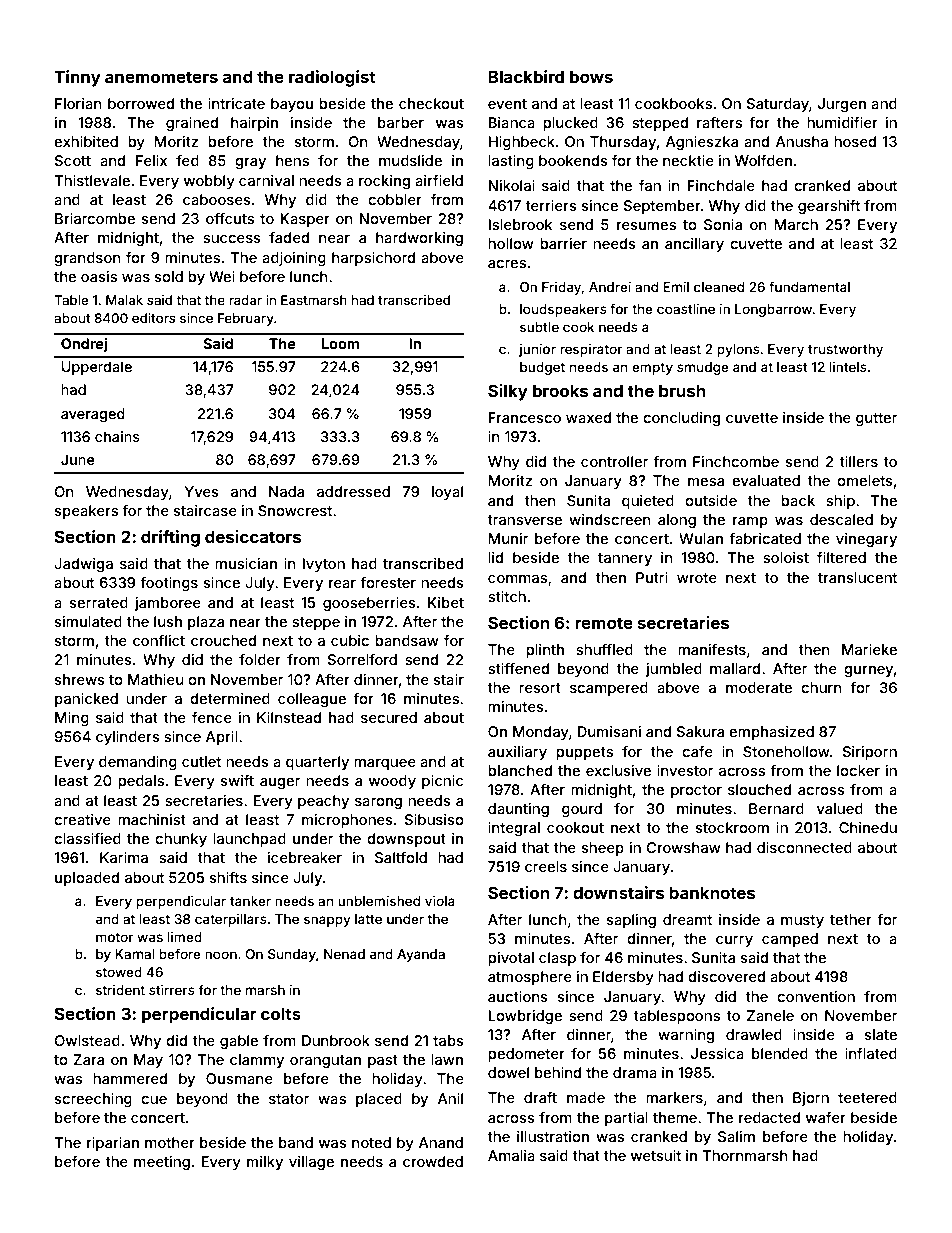  What do you see at coordinates (821, 687) in the screenshot?
I see `churn` at bounding box center [821, 687].
